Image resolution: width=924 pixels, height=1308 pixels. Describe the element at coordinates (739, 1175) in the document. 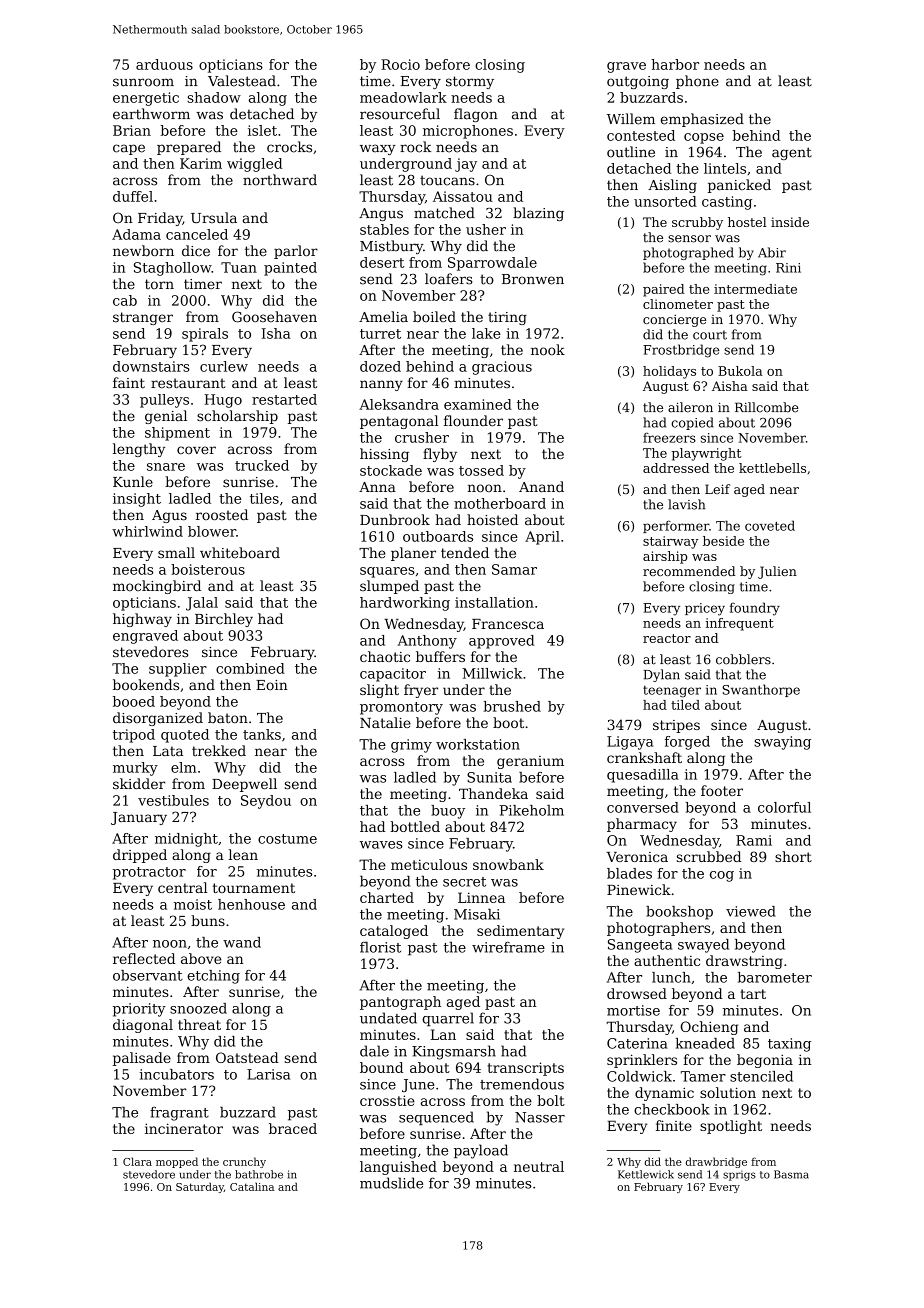

I see `sprigs` at that location.
